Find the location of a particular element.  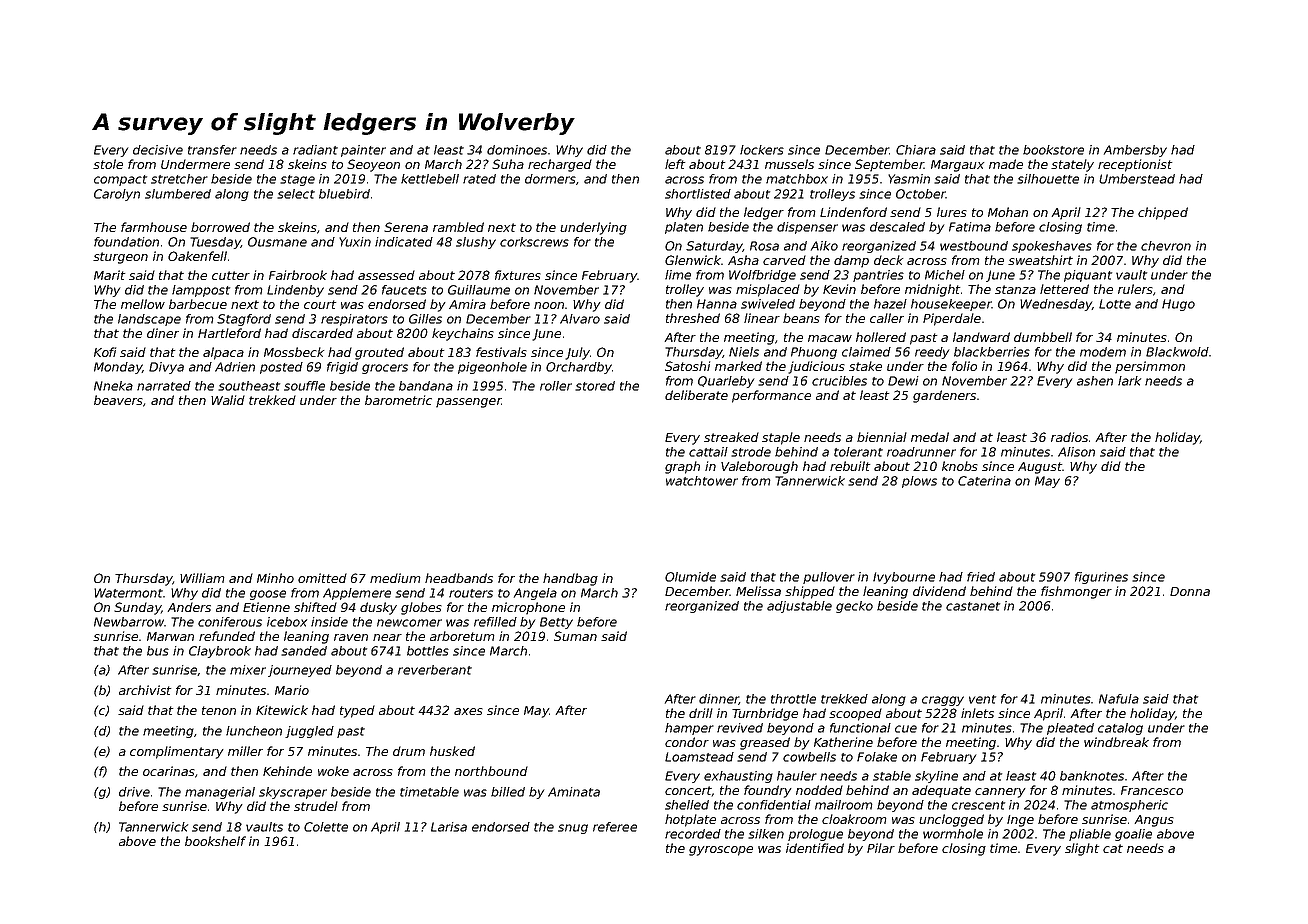

bookshelf is located at coordinates (215, 841).
